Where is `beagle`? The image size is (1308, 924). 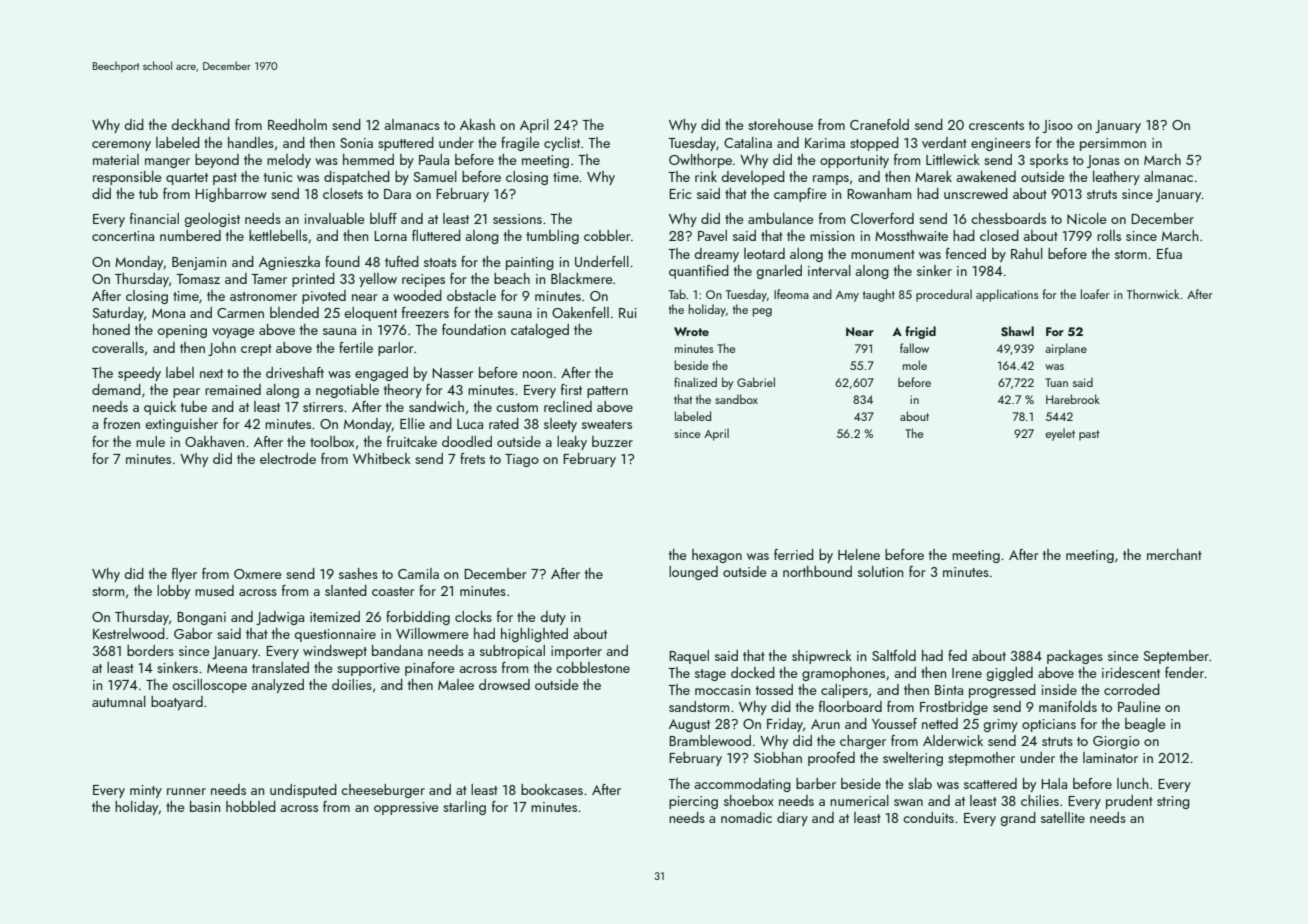
beagle is located at coordinates (1145, 725).
